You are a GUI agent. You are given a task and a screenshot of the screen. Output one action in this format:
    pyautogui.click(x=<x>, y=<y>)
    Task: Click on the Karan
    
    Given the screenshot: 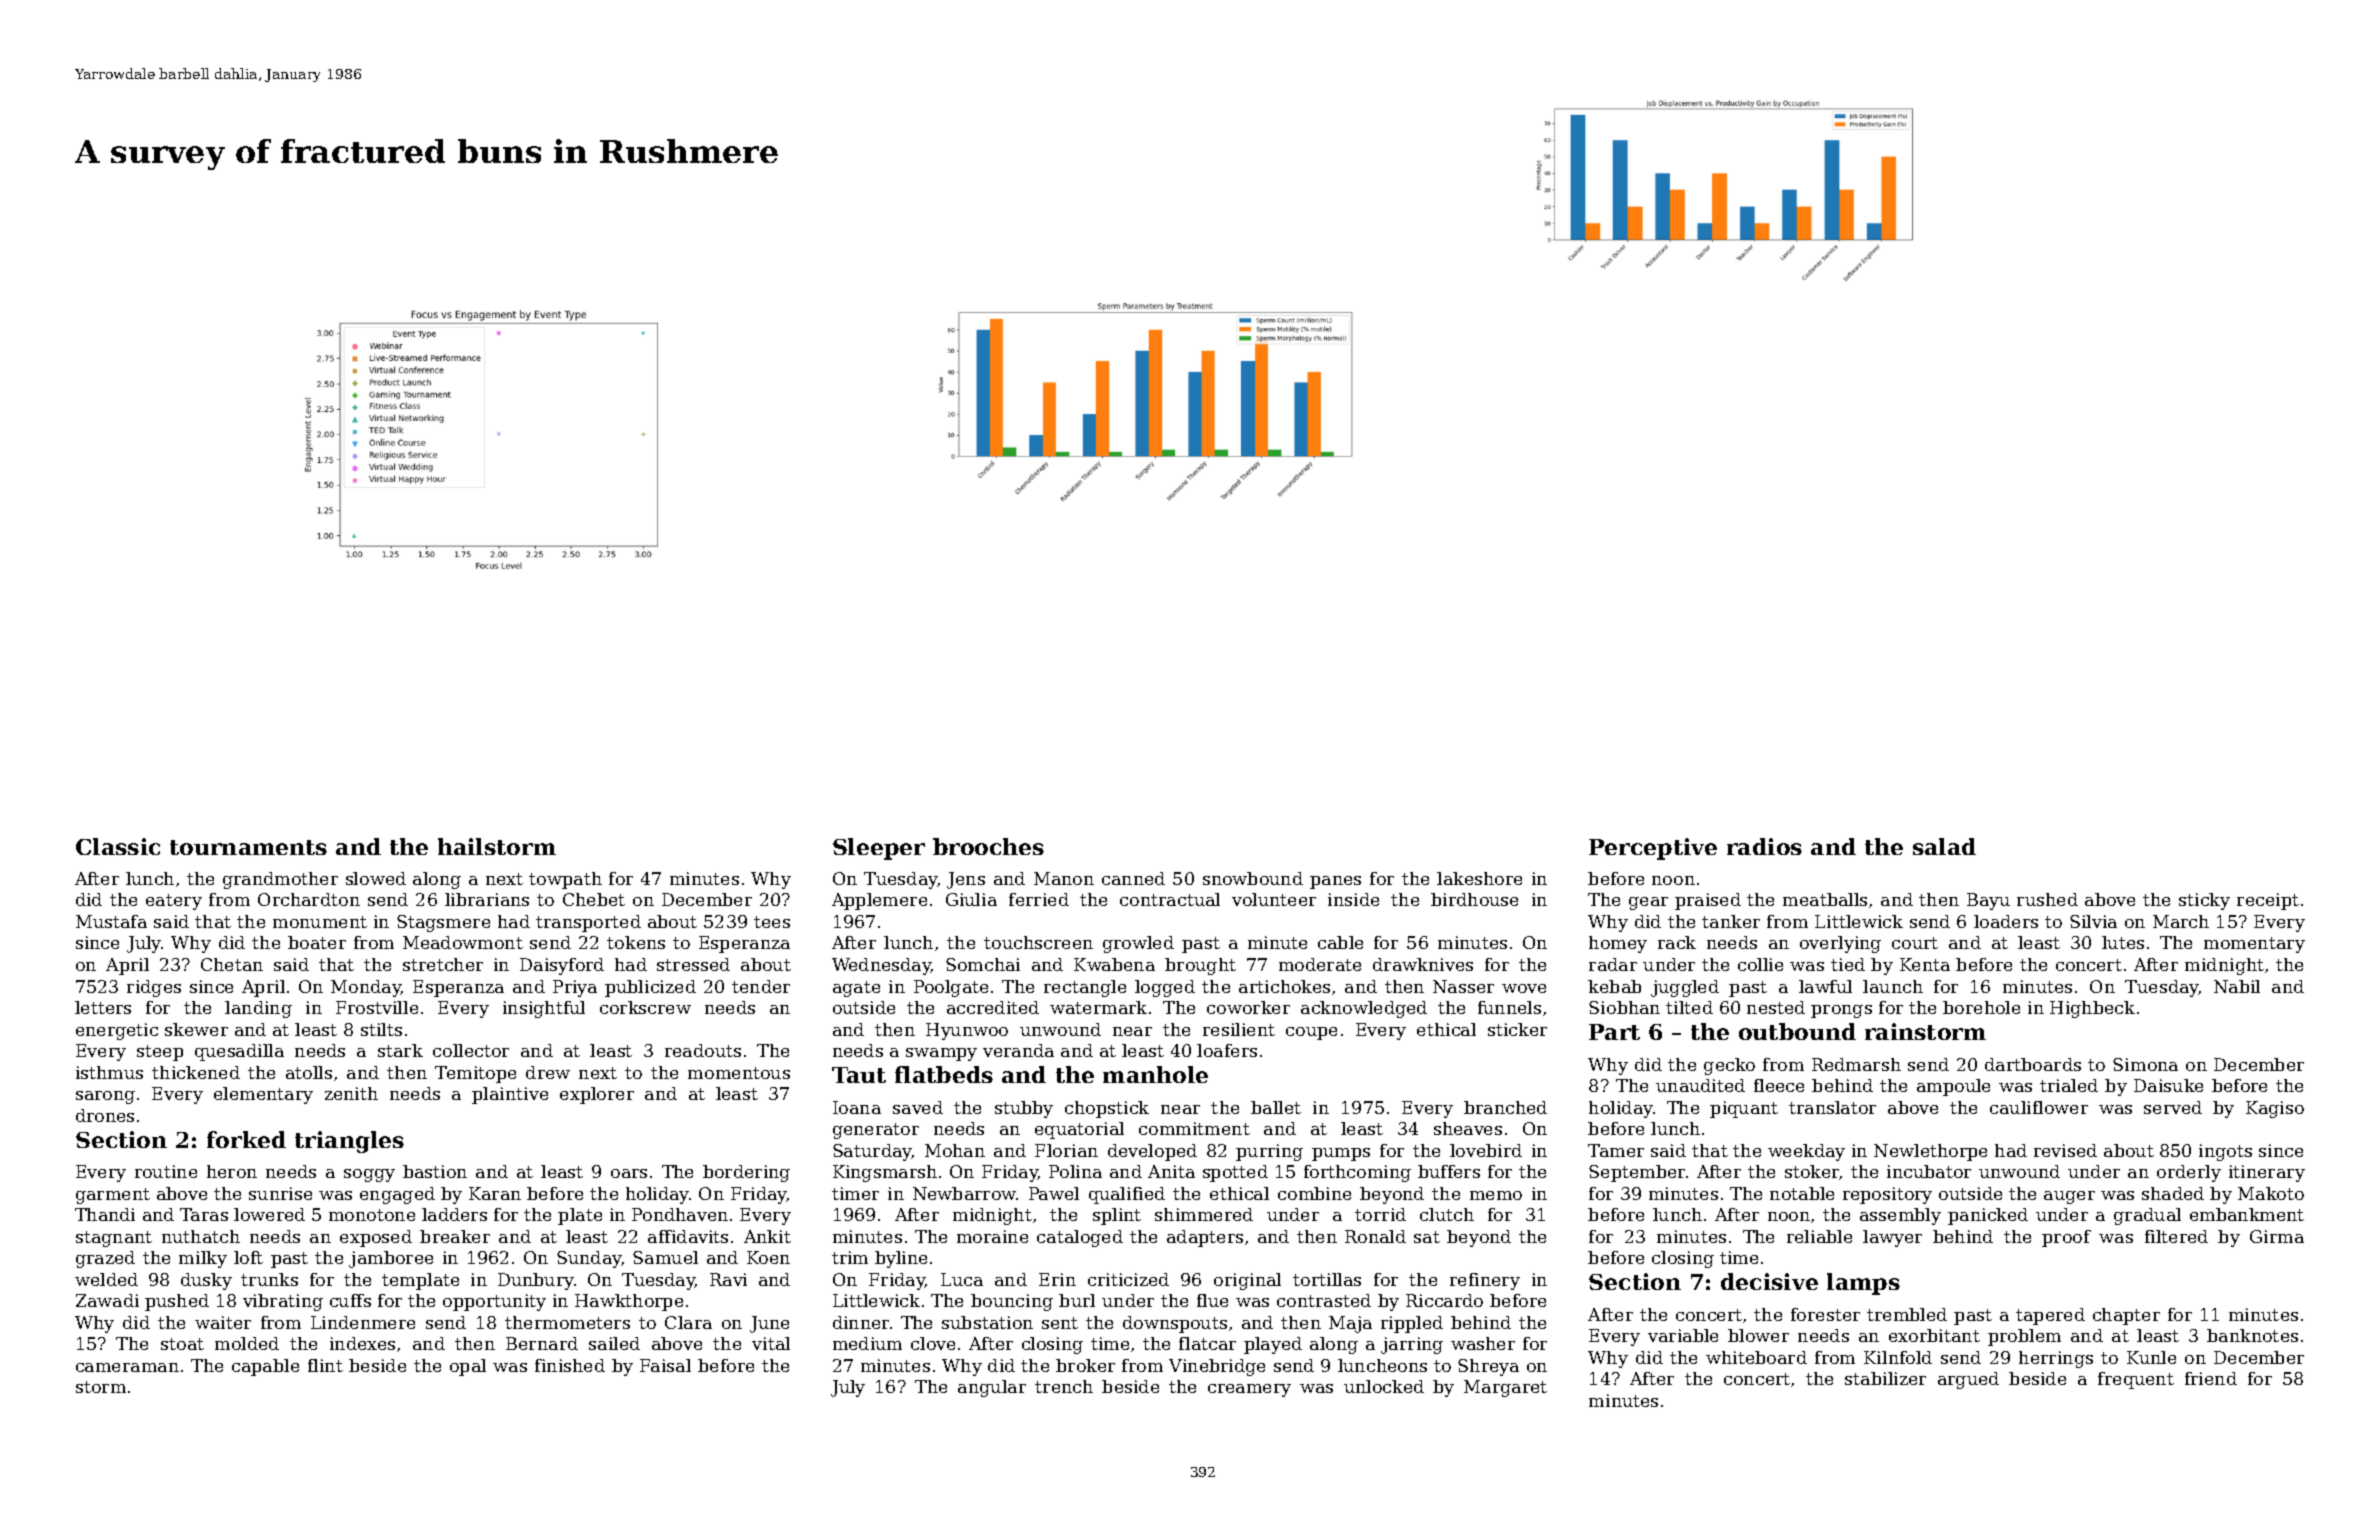 What is the action you would take?
    pyautogui.click(x=495, y=1193)
